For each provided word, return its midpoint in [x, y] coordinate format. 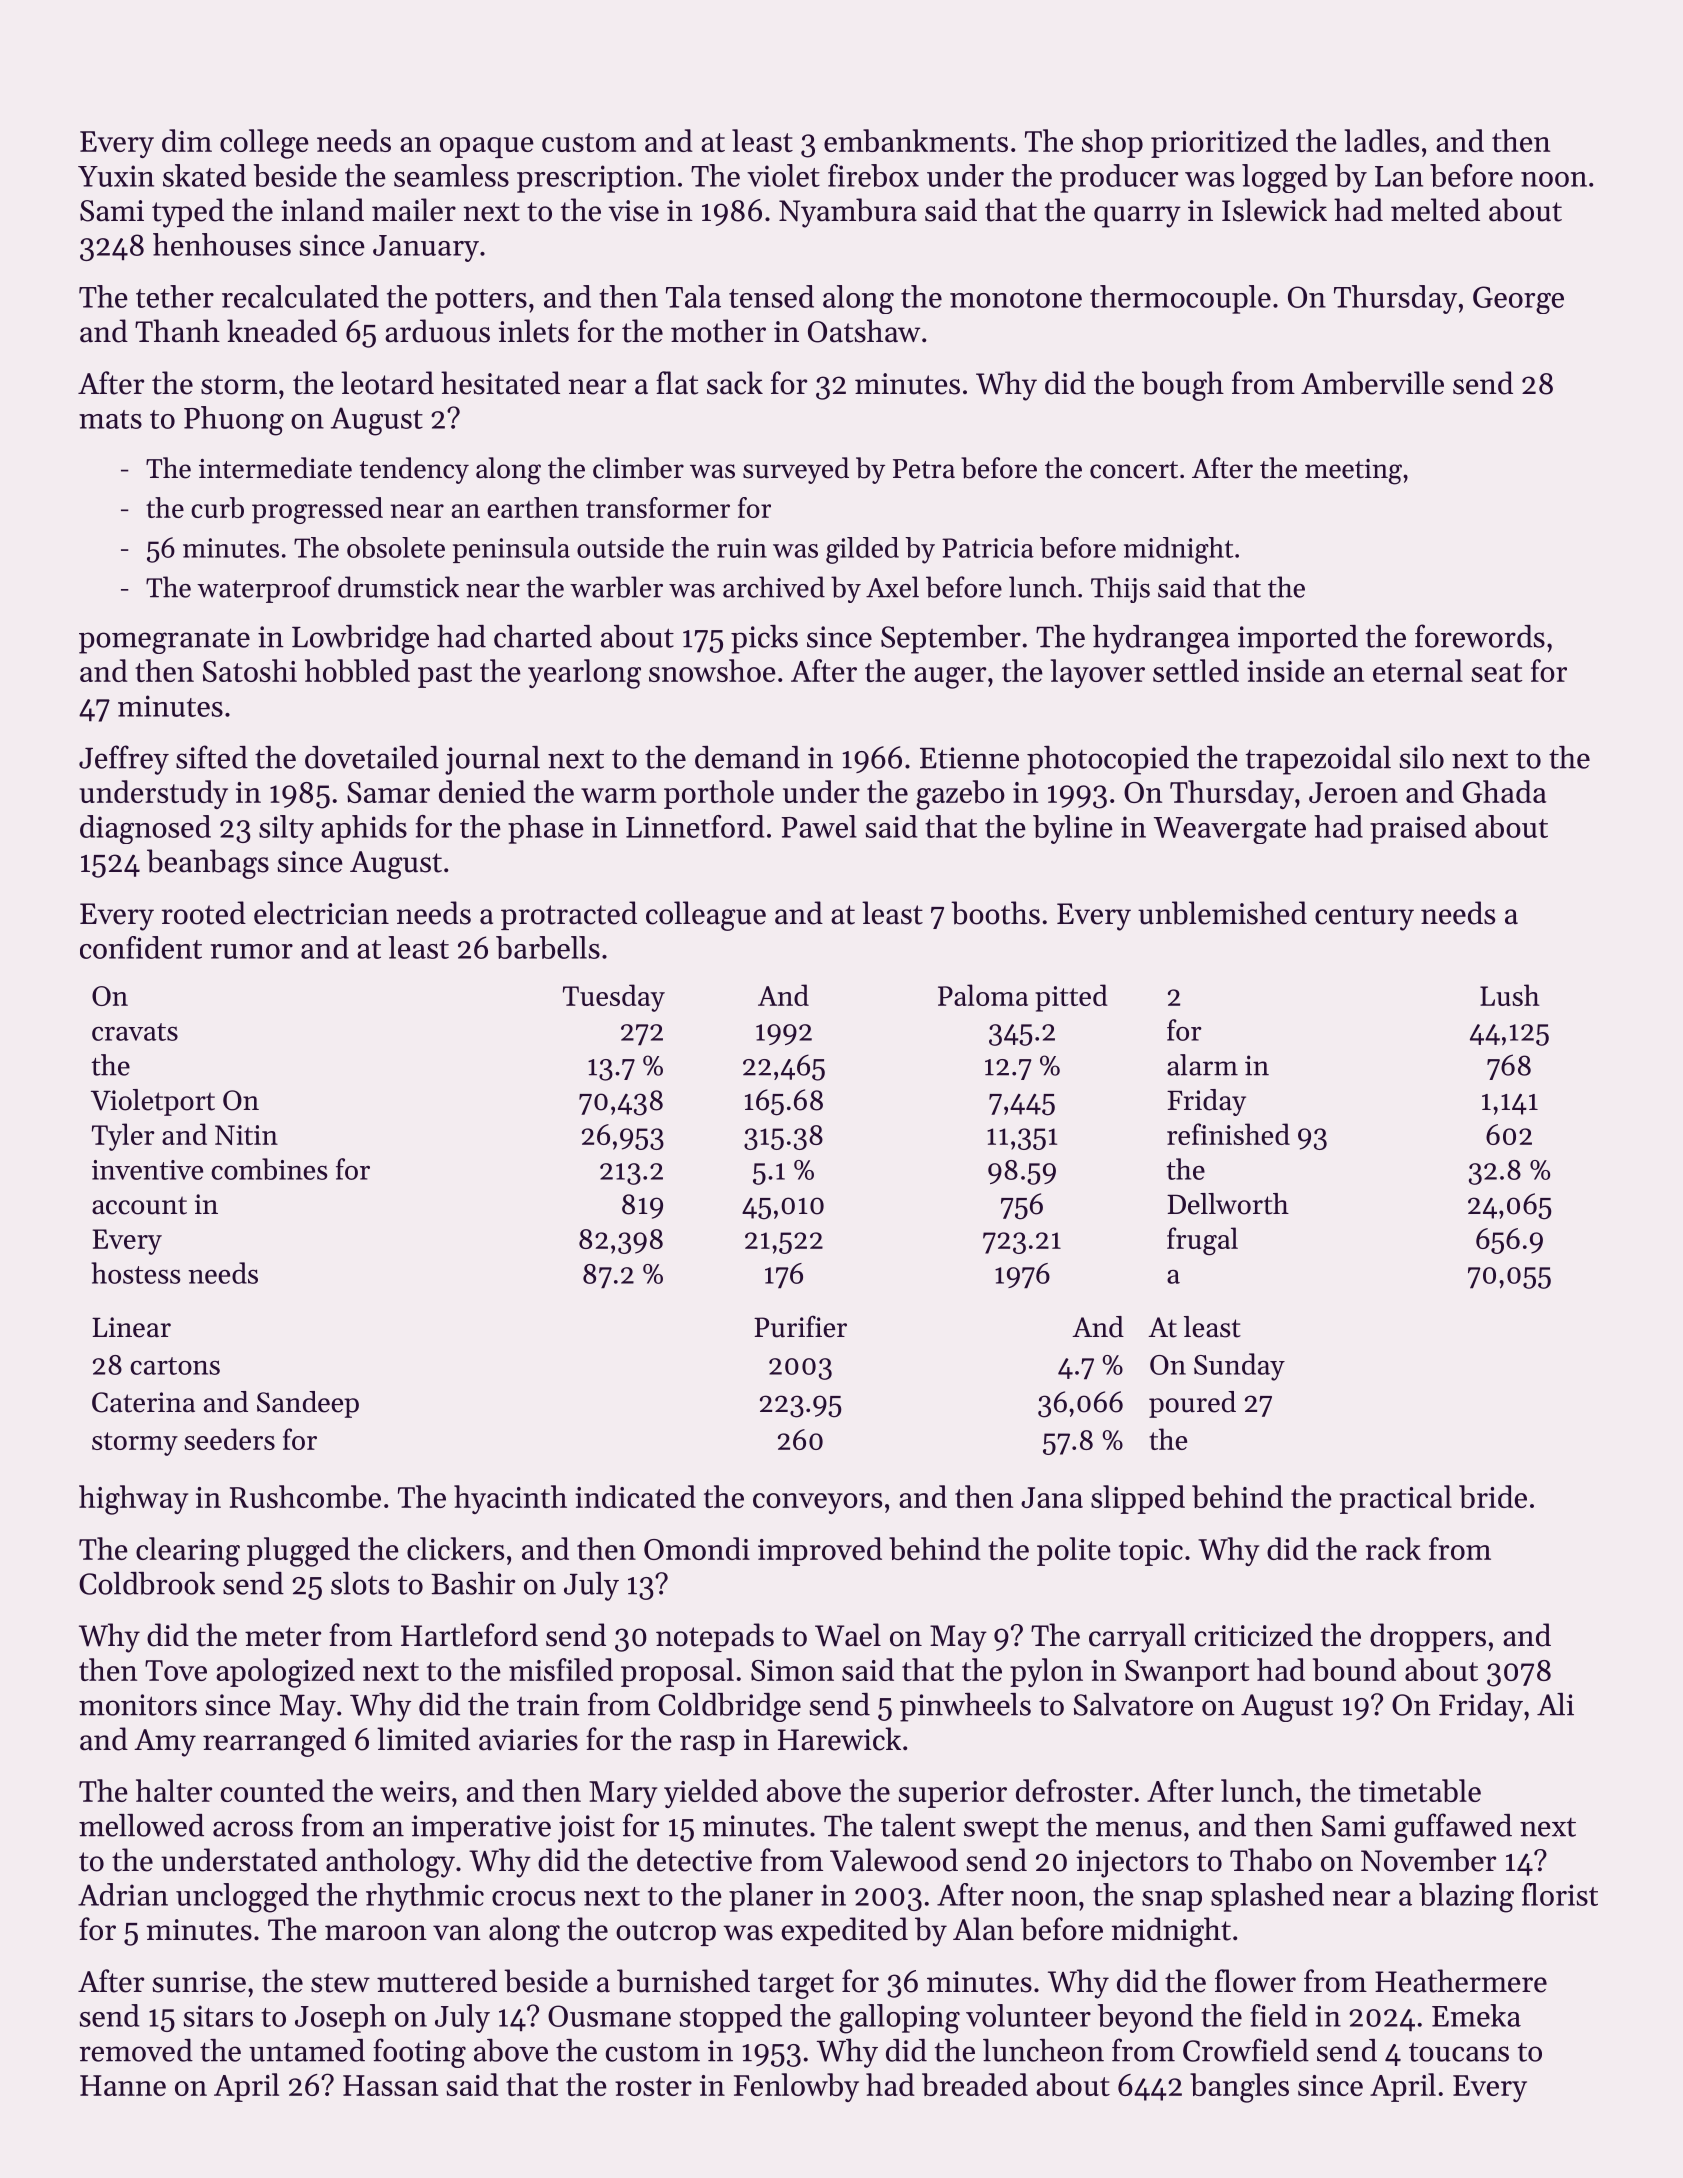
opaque [487, 147]
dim [187, 140]
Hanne [123, 2085]
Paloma [983, 995]
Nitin [246, 1135]
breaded [975, 2084]
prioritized [1219, 143]
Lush [1510, 995]
